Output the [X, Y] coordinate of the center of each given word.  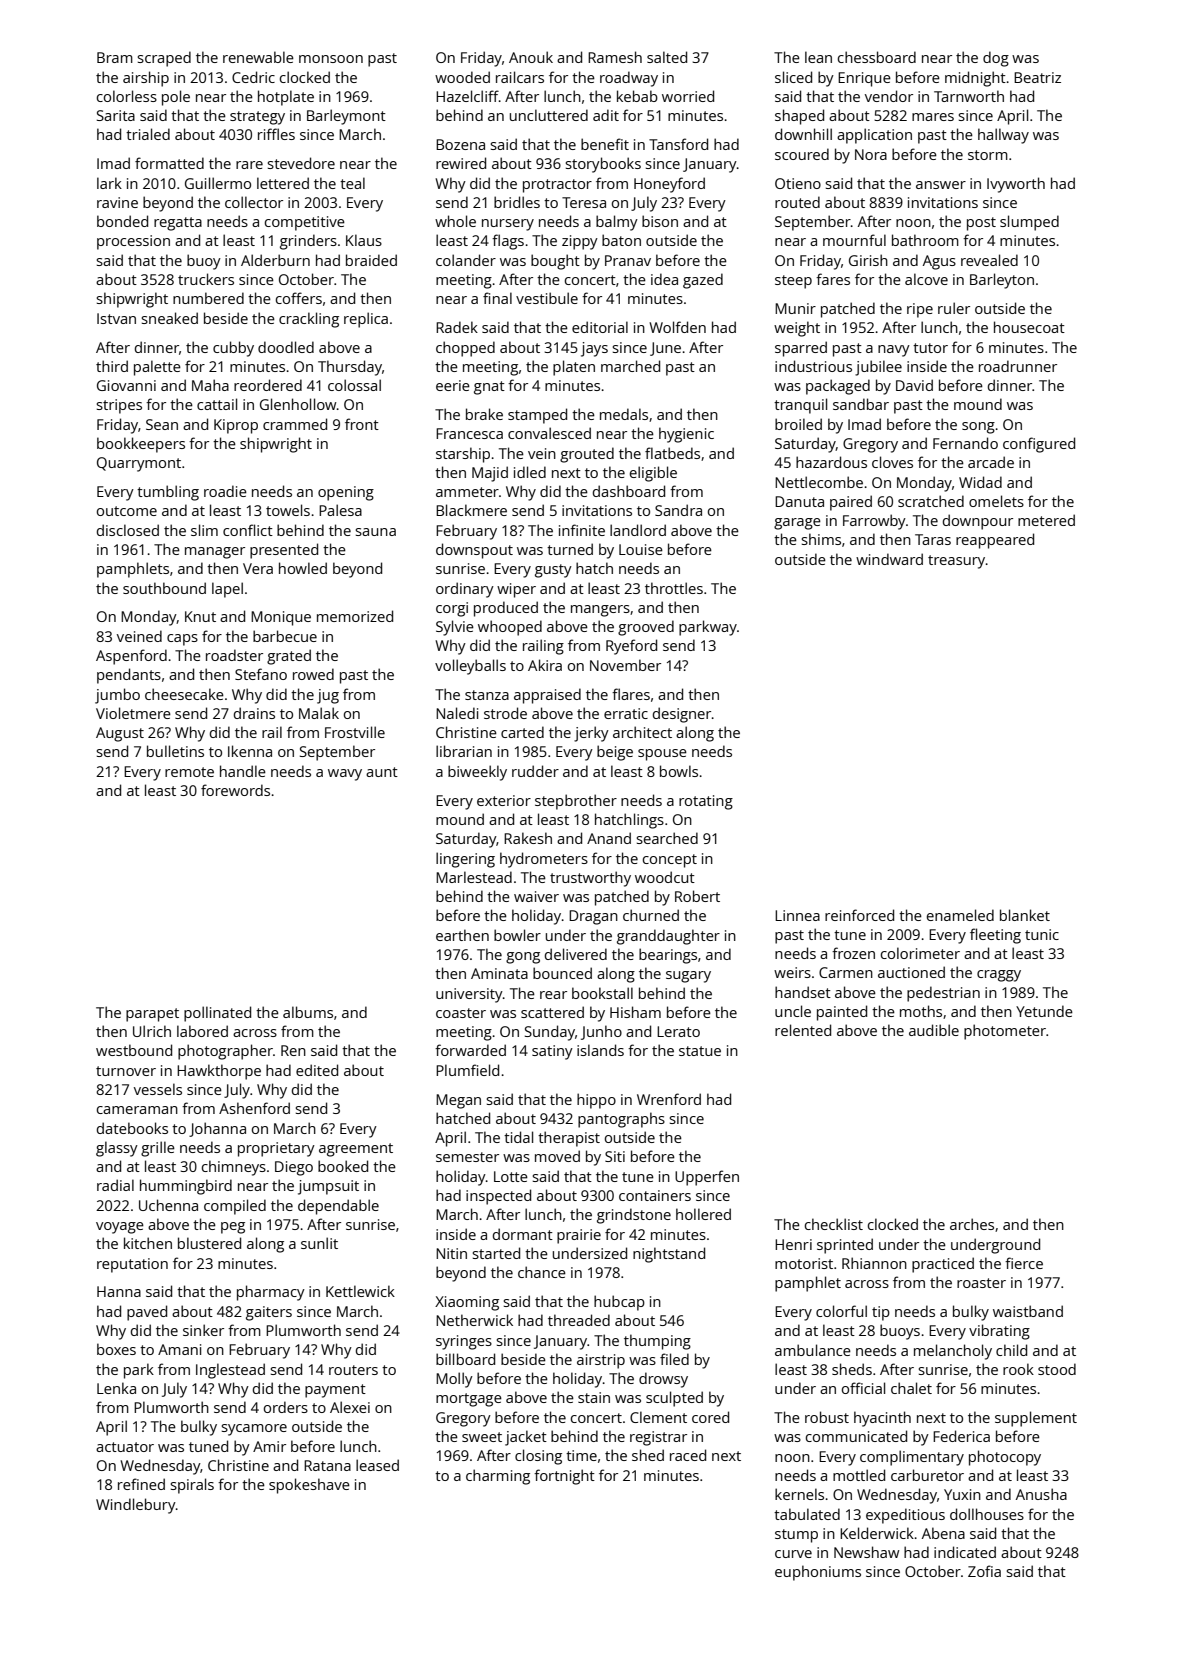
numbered [208, 298]
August [120, 734]
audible [934, 1030]
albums [308, 1012]
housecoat [1029, 327]
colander [466, 260]
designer [682, 715]
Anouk [531, 57]
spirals [192, 1486]
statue [700, 1051]
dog [996, 59]
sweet [482, 1437]
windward [889, 559]
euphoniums [818, 1573]
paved [147, 1313]
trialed [148, 134]
